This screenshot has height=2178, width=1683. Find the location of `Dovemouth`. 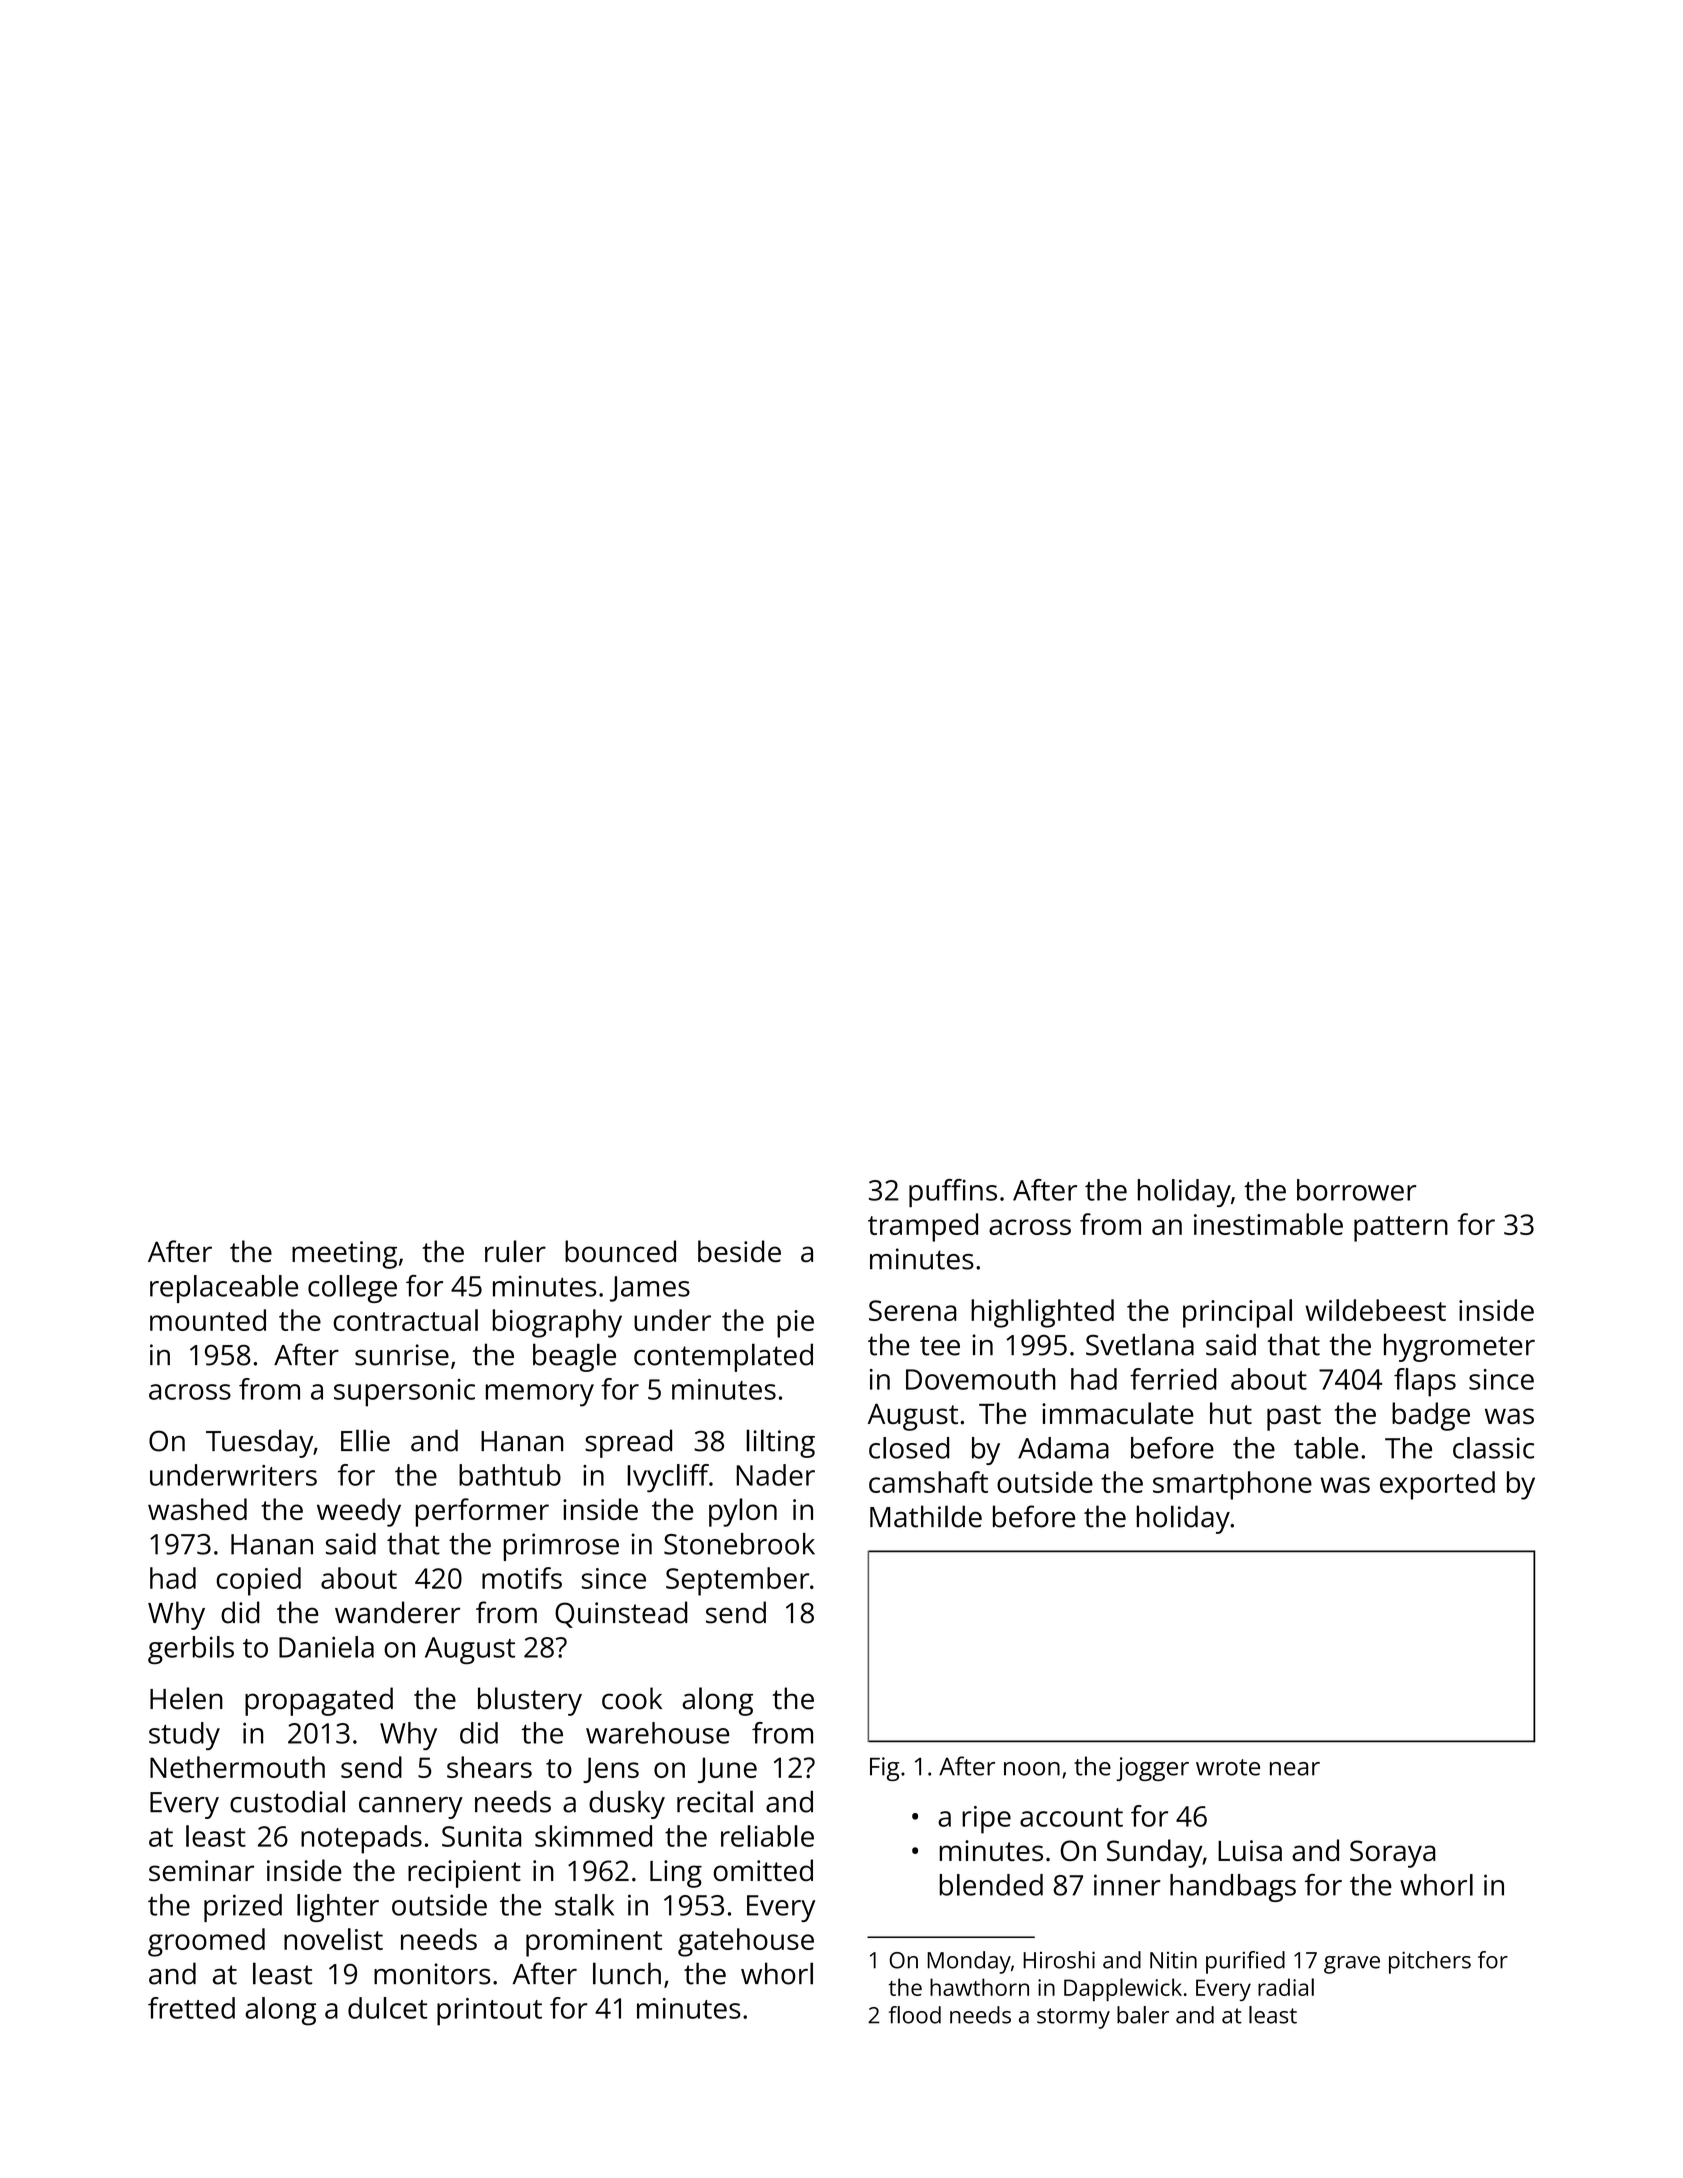

Dovemouth is located at coordinates (981, 1379).
